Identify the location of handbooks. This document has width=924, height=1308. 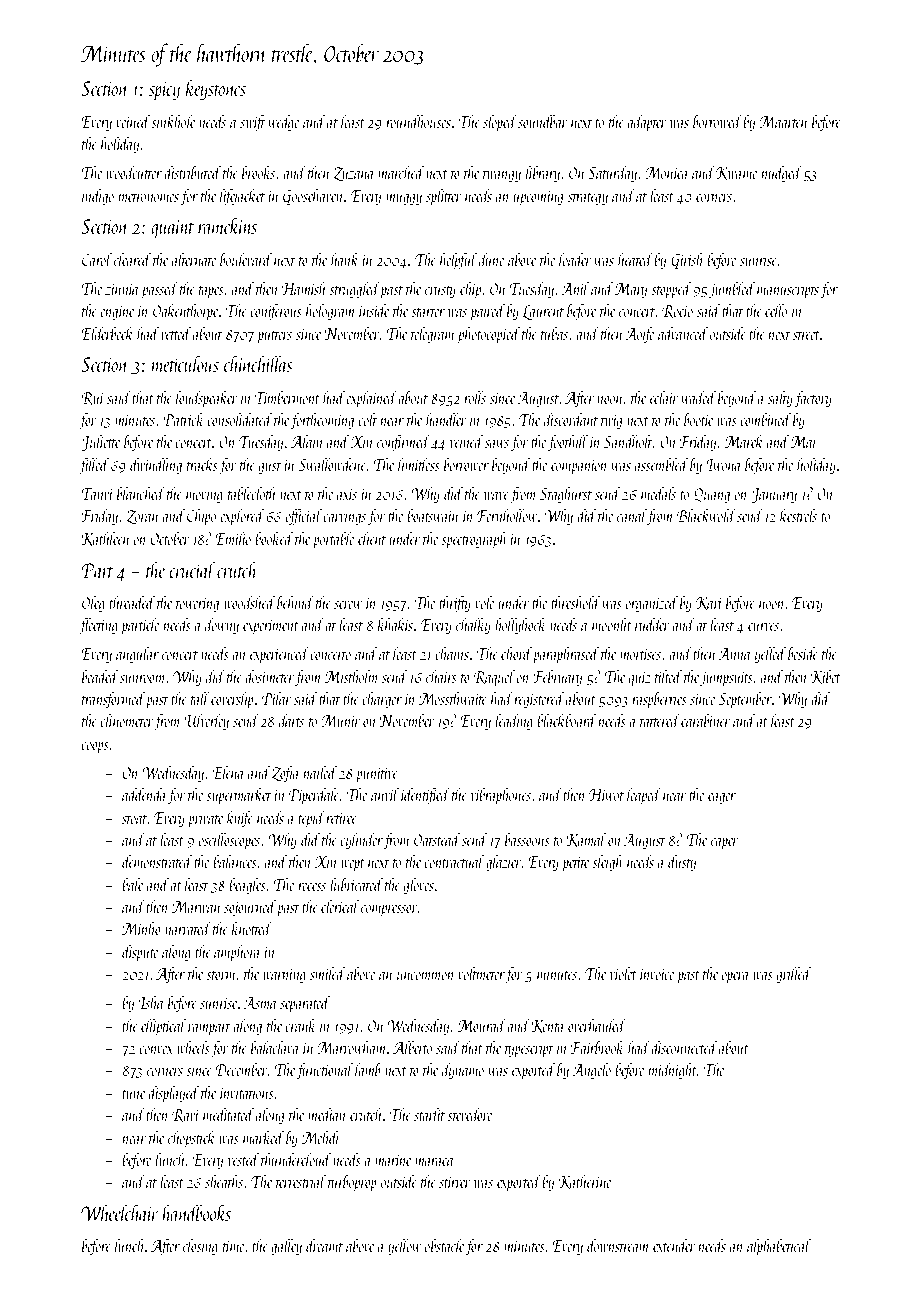
(196, 1212).
